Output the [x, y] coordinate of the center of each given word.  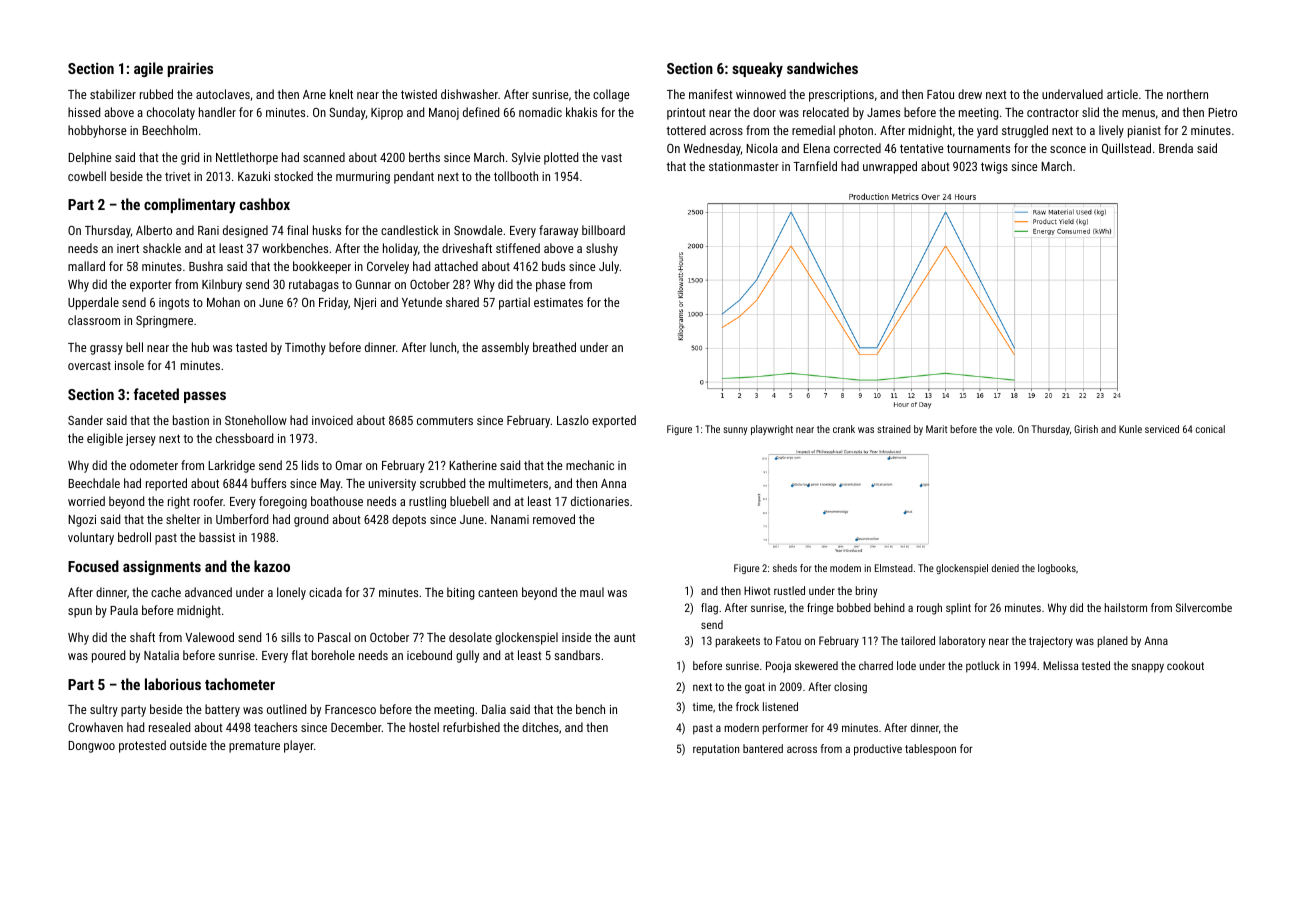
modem [845, 568]
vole [1003, 429]
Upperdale [93, 303]
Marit [936, 429]
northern [1187, 94]
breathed [554, 347]
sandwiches [822, 68]
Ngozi [82, 521]
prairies [190, 69]
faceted [156, 394]
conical [1210, 429]
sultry [104, 710]
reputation [716, 750]
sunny [735, 431]
